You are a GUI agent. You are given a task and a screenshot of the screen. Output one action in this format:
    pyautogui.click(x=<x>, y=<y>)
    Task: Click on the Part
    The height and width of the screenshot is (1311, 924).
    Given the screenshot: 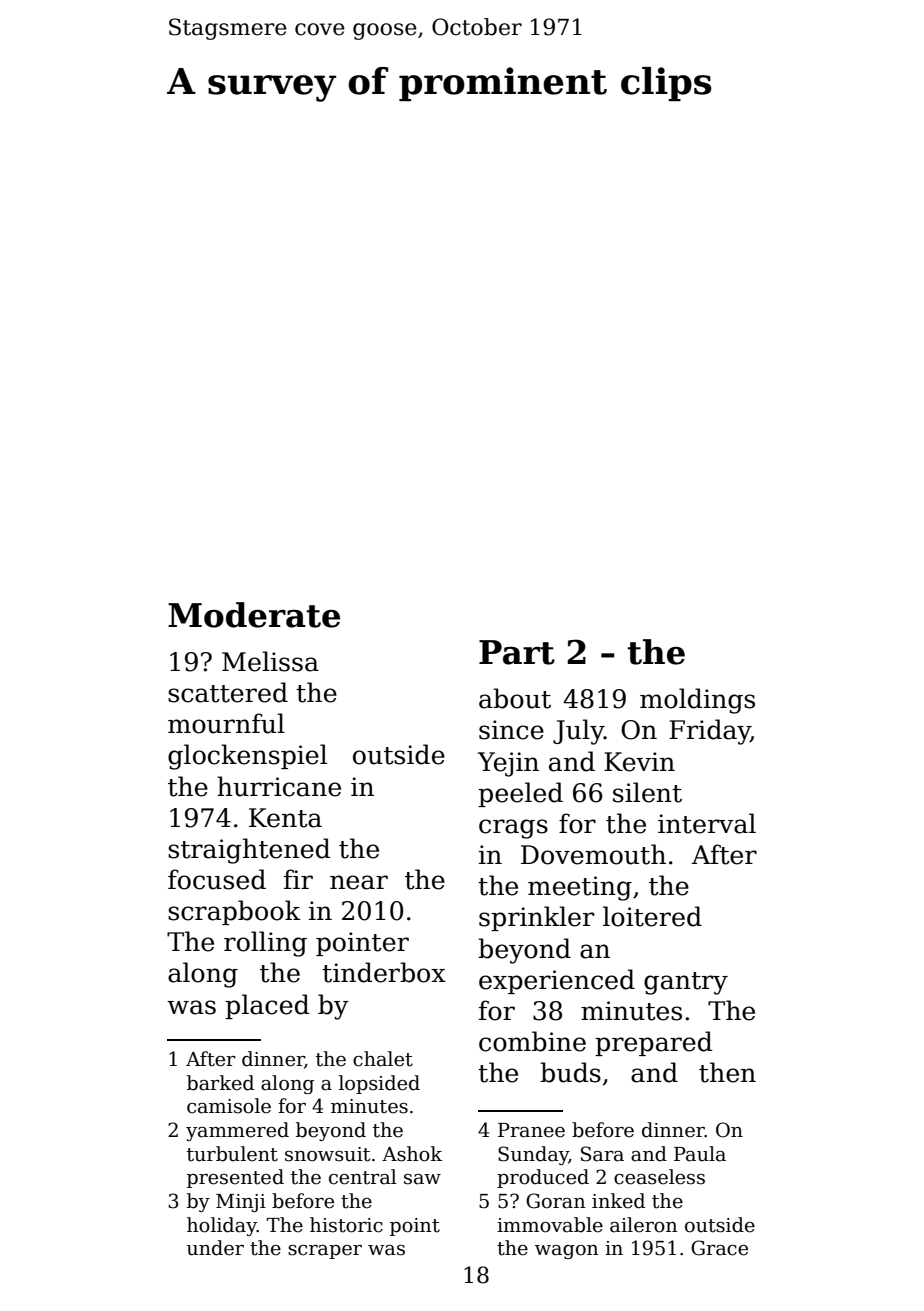 What is the action you would take?
    pyautogui.click(x=517, y=652)
